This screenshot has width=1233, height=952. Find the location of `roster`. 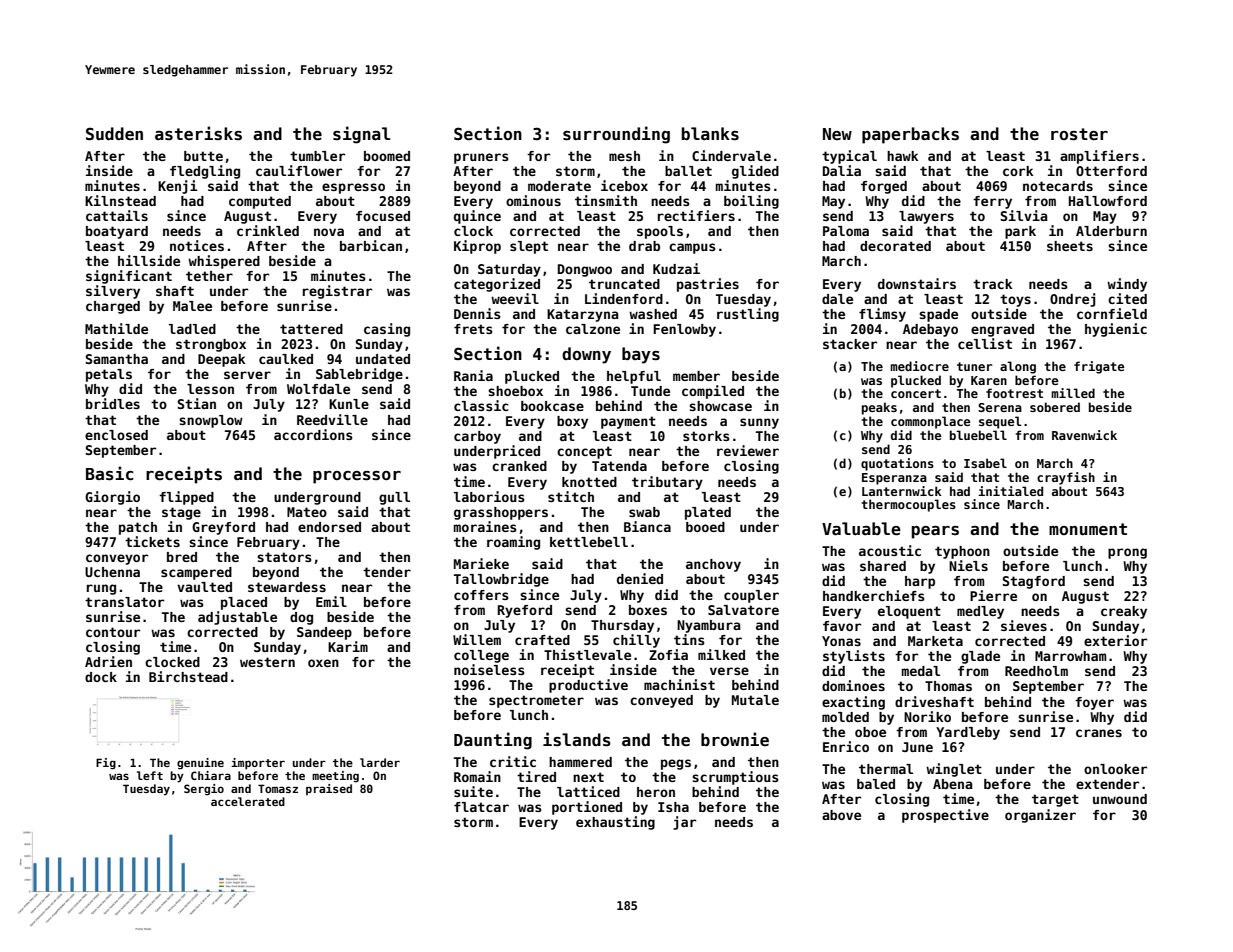

roster is located at coordinates (1079, 134).
